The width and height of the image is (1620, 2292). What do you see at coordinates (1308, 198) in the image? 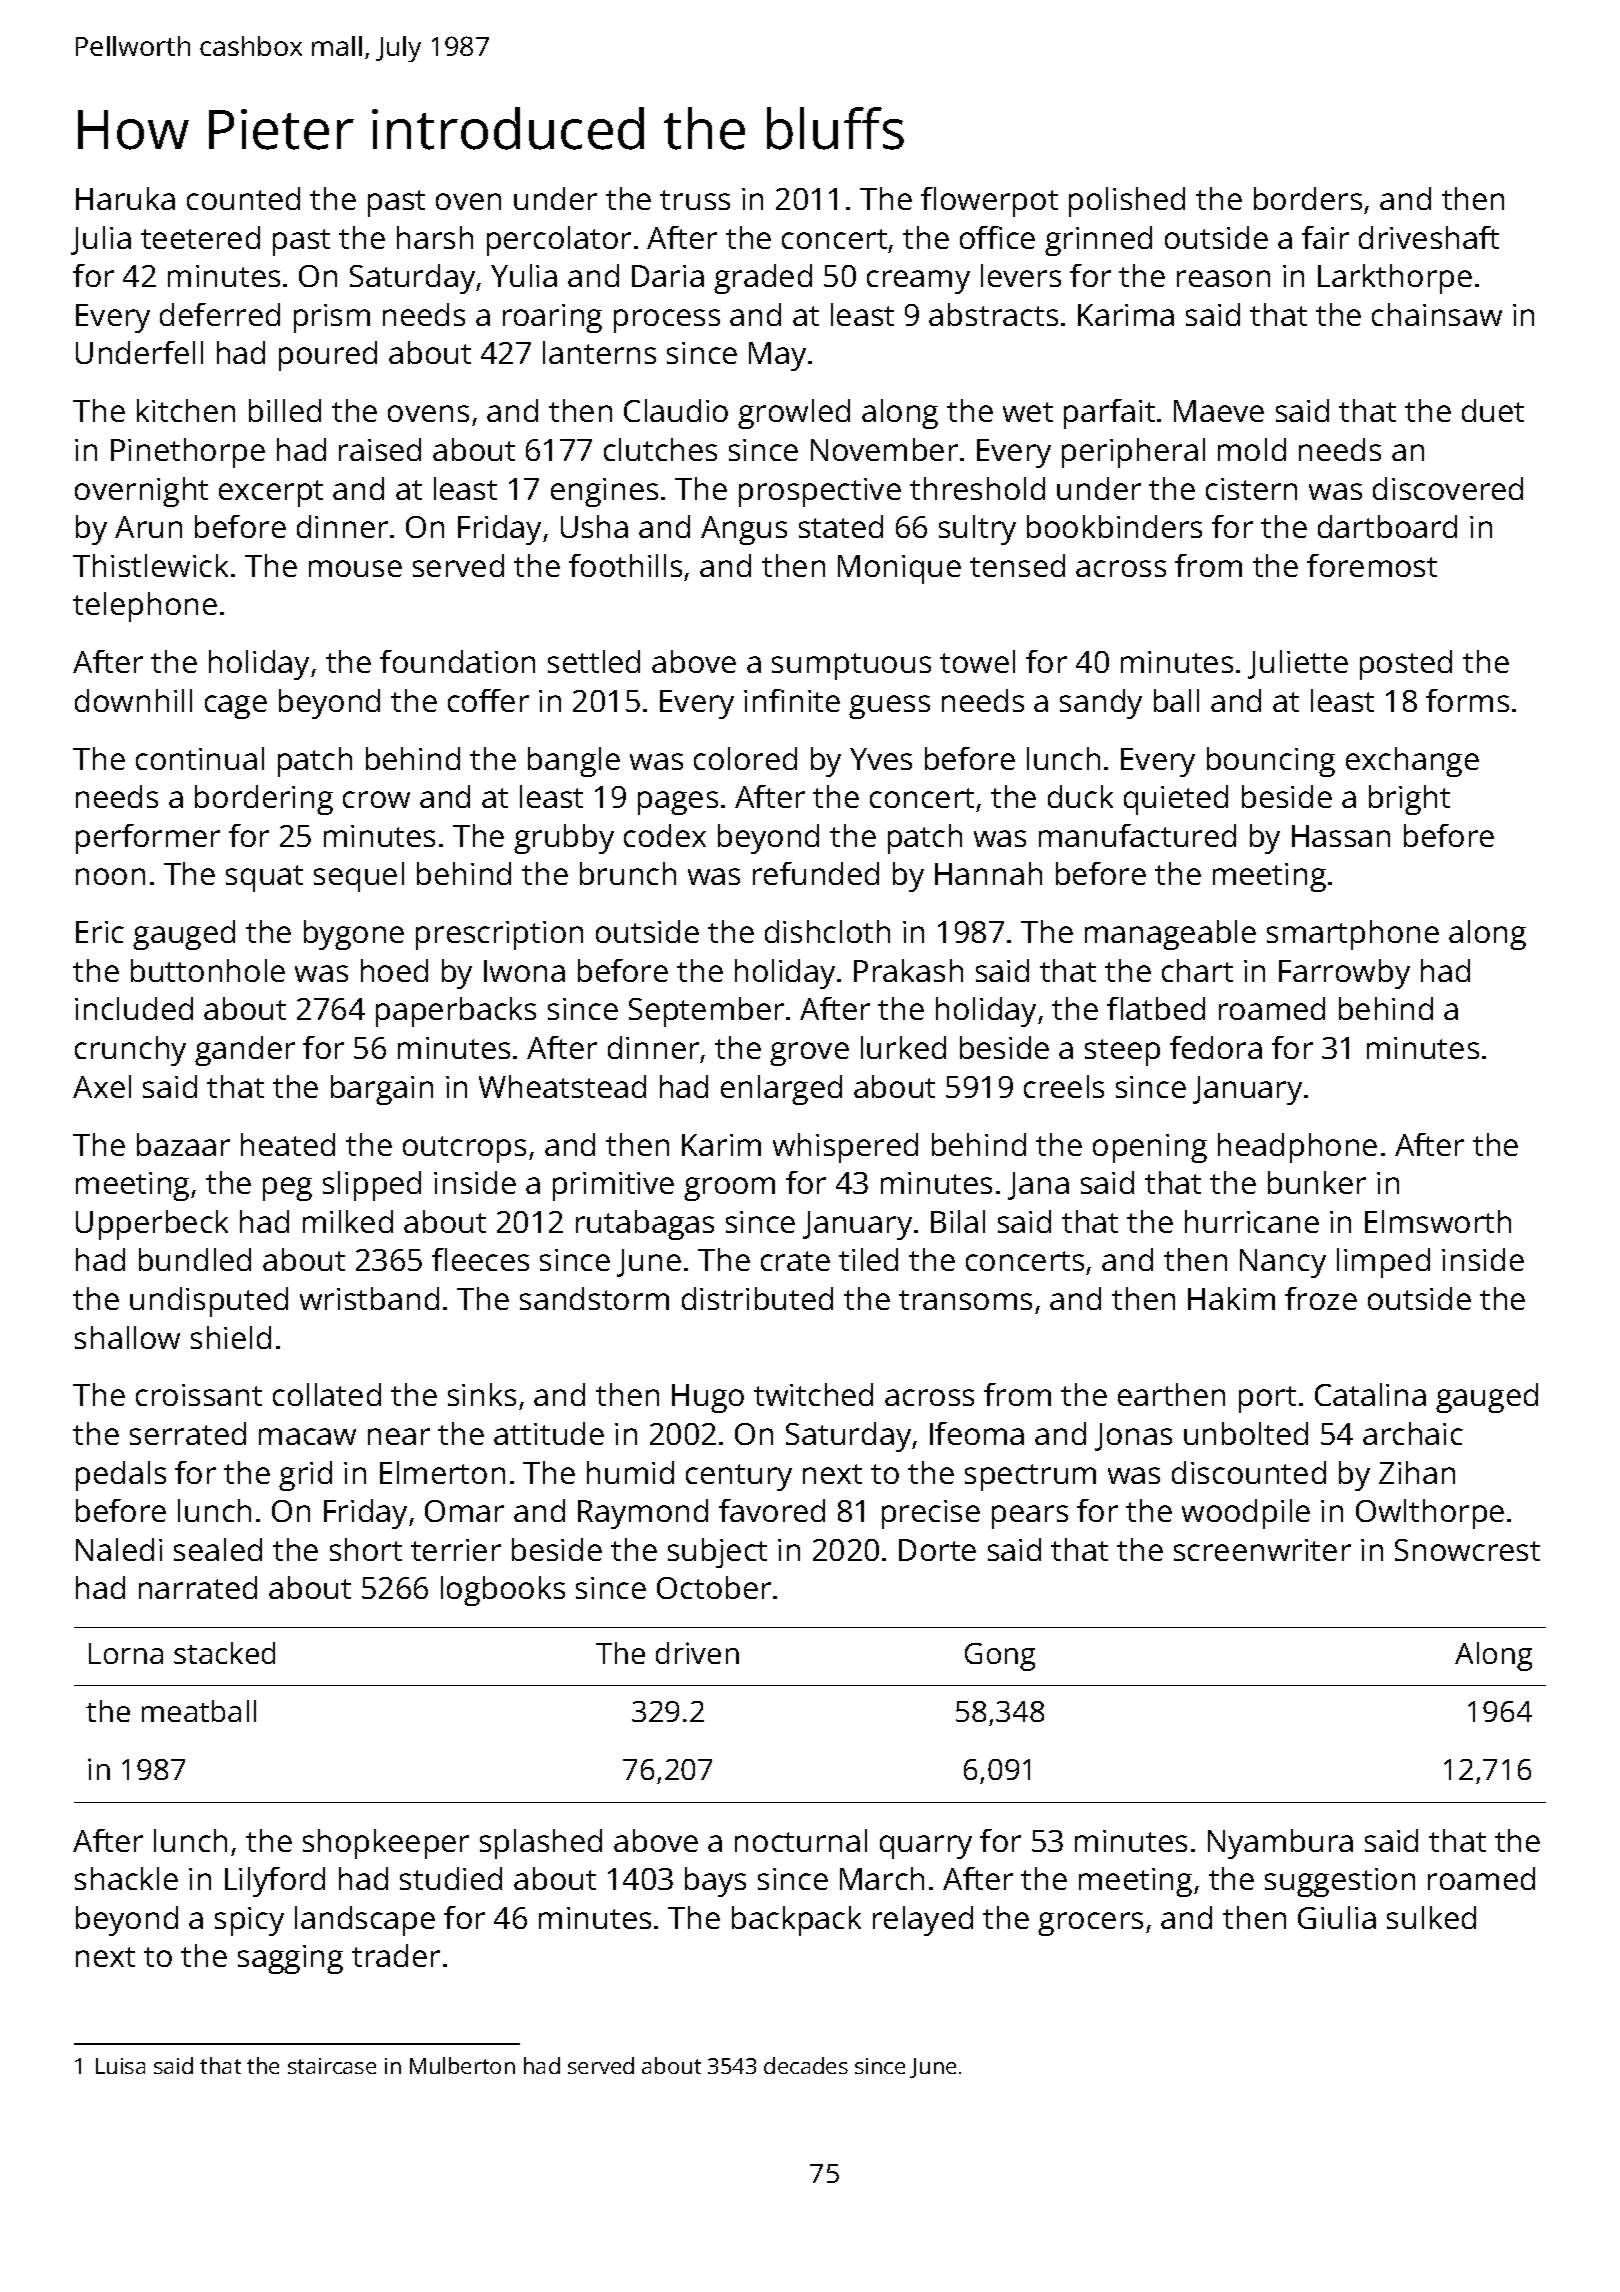
I see `borders` at bounding box center [1308, 198].
